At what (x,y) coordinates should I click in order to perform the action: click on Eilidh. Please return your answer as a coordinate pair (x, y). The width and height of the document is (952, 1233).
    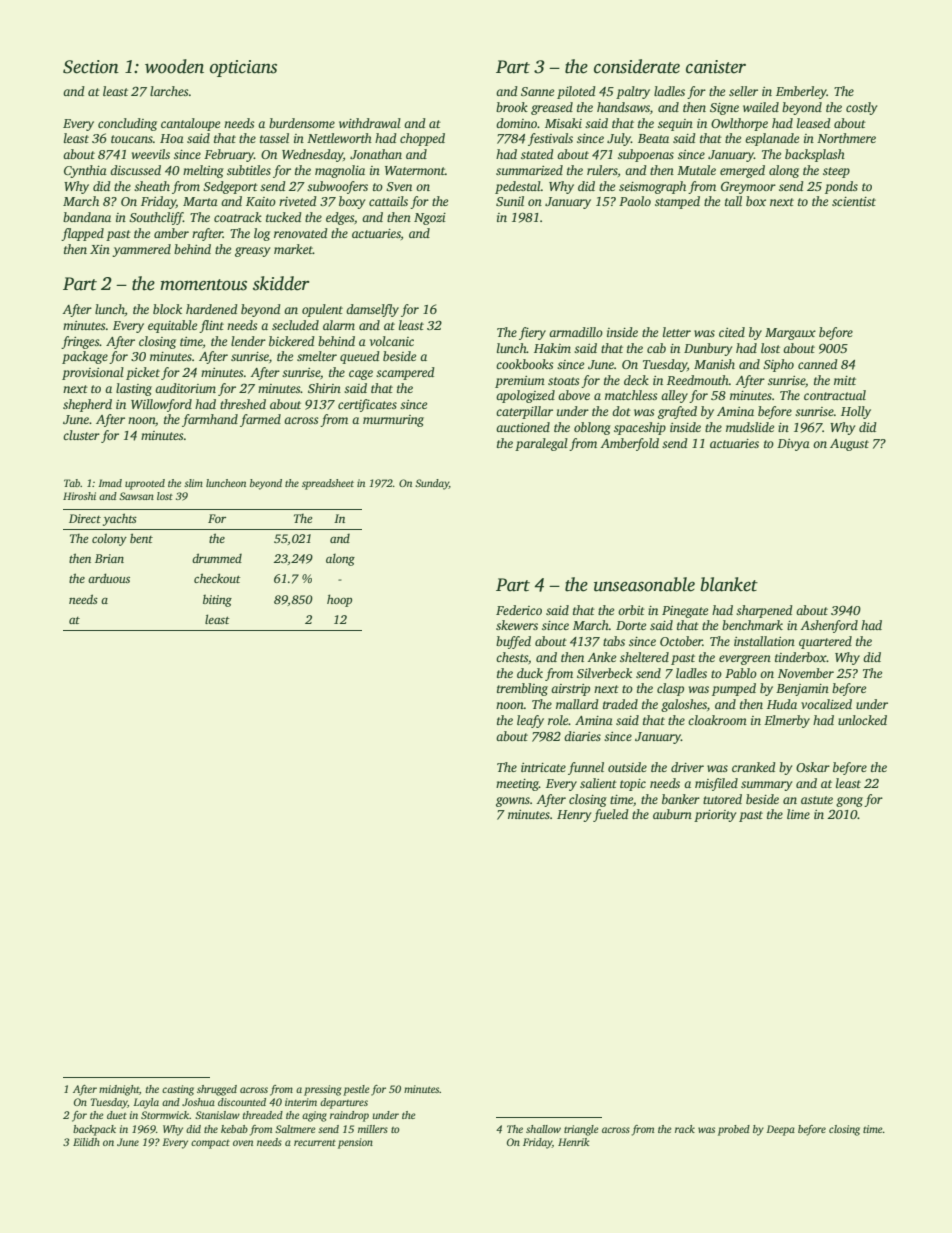
    Looking at the image, I should click on (86, 1142).
